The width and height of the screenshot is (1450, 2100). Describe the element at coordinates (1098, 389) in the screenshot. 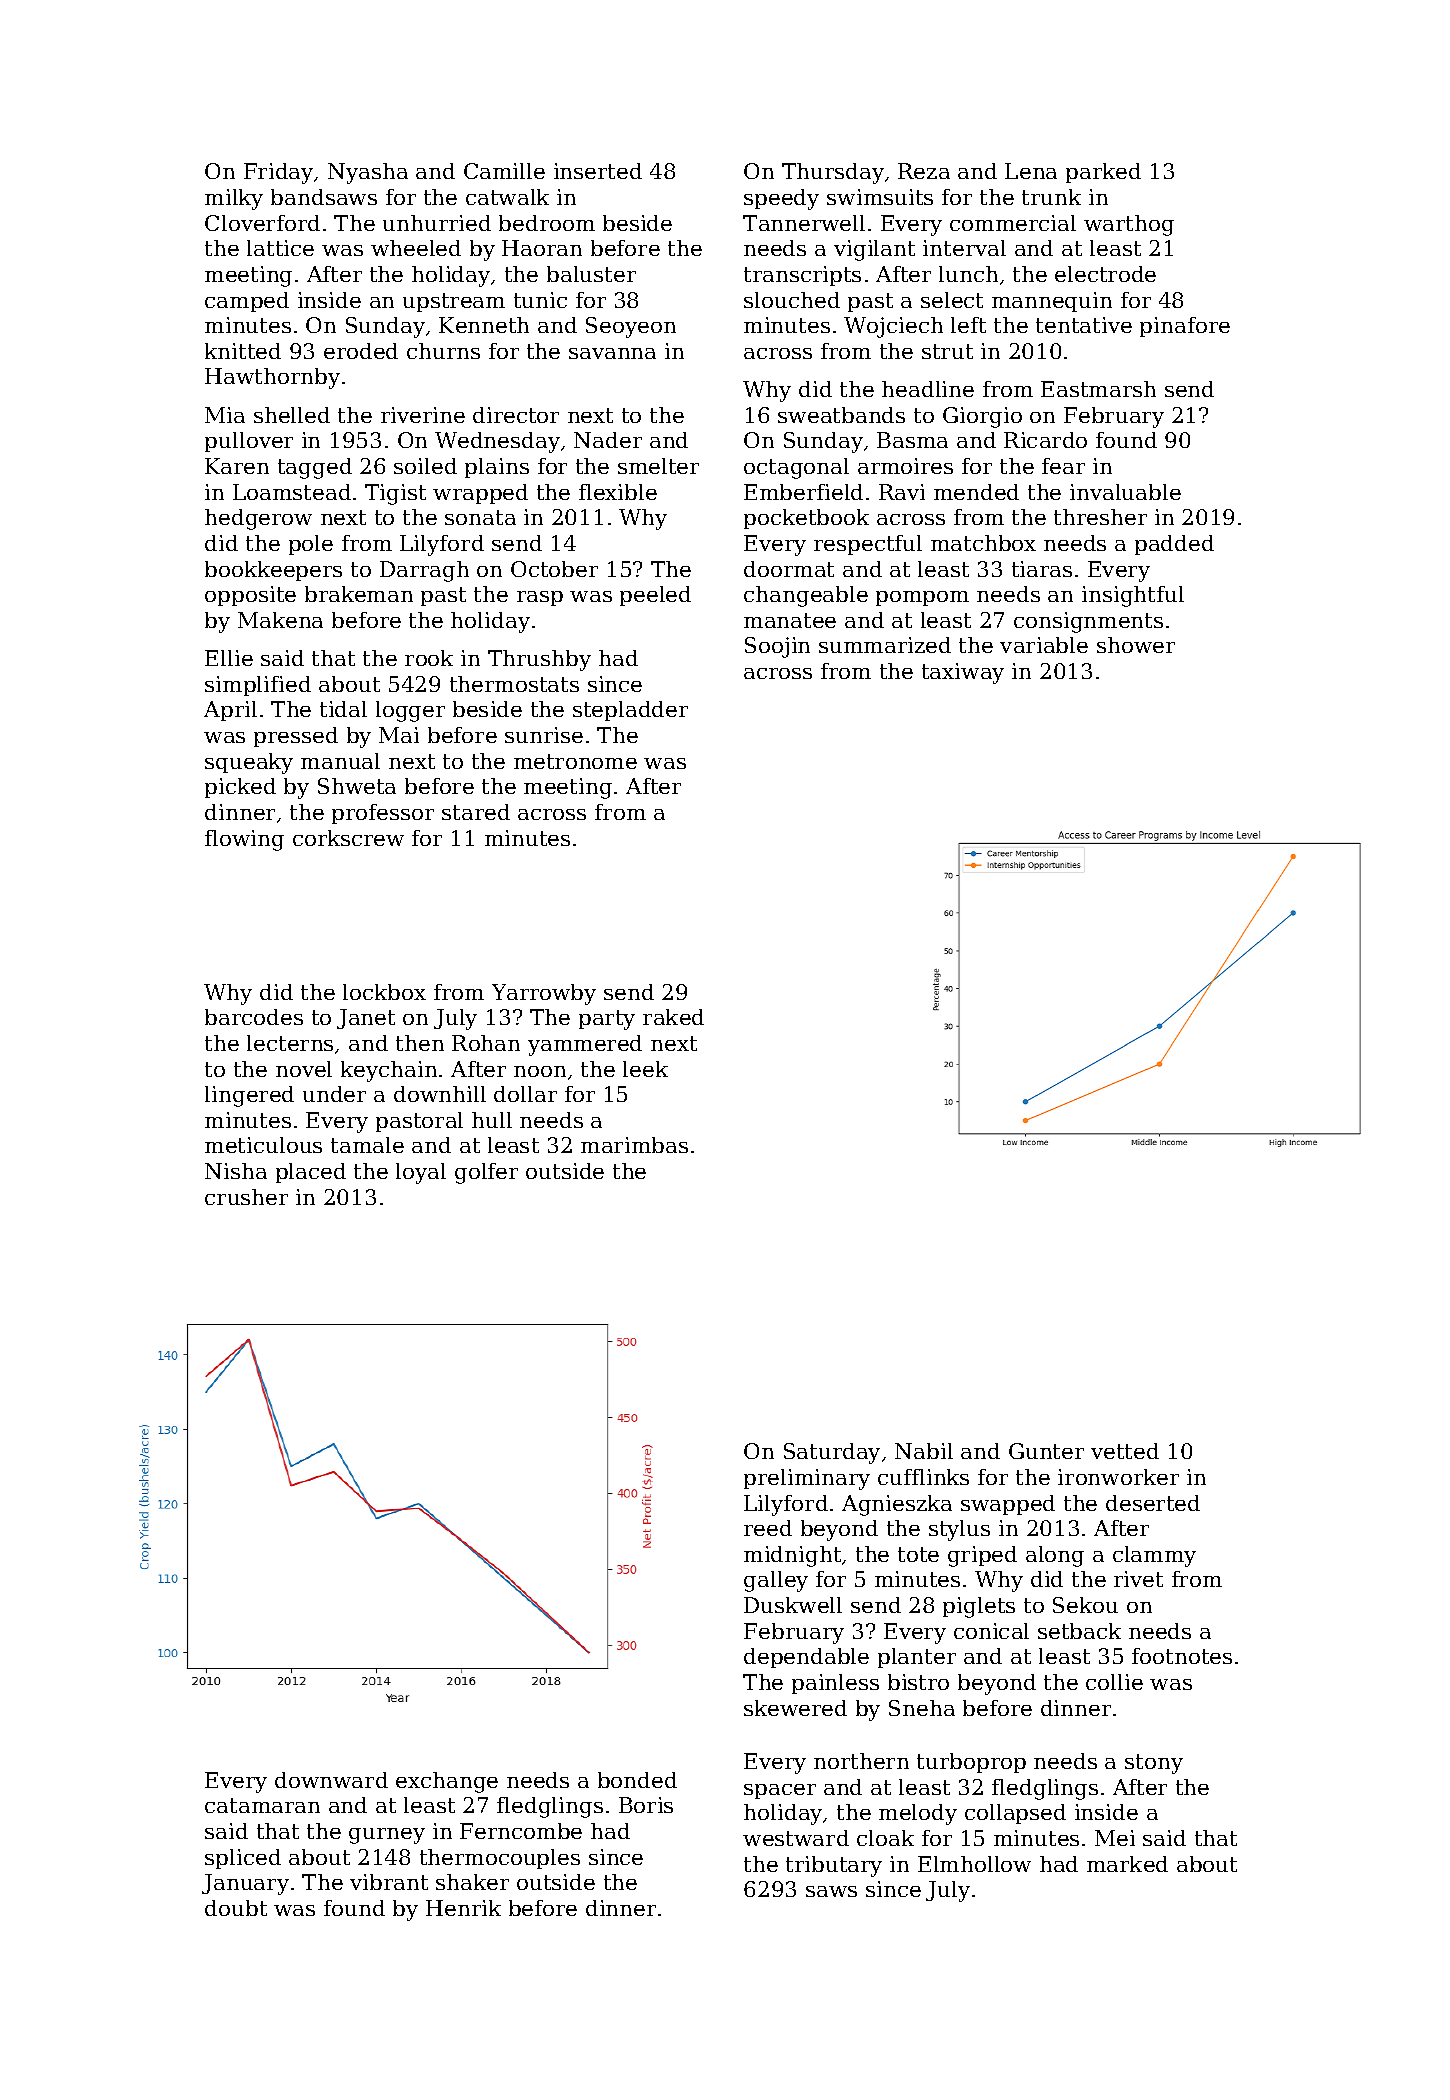

I see `Eastmarsh` at that location.
